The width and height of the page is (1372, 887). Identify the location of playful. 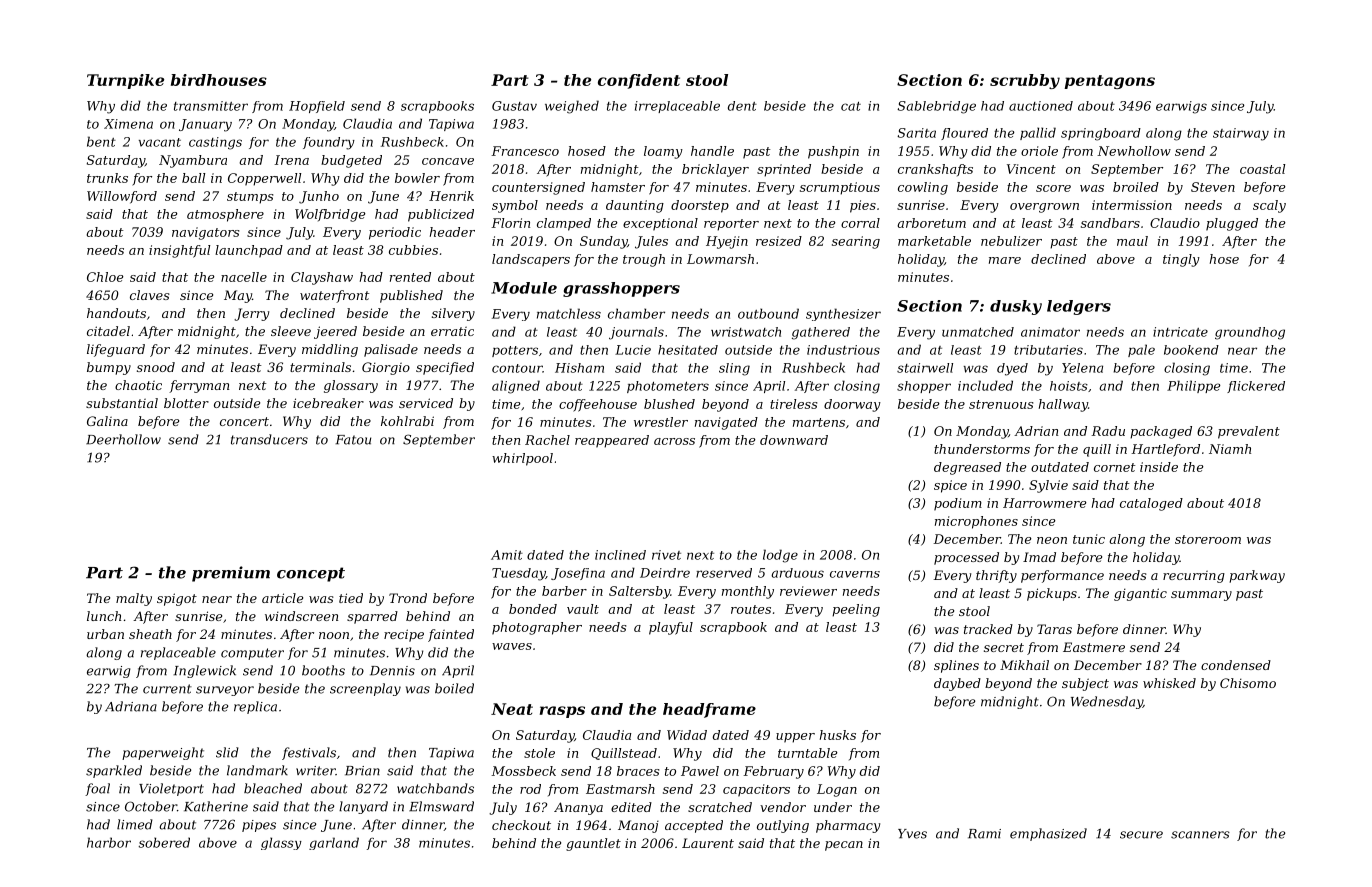
(671, 628).
